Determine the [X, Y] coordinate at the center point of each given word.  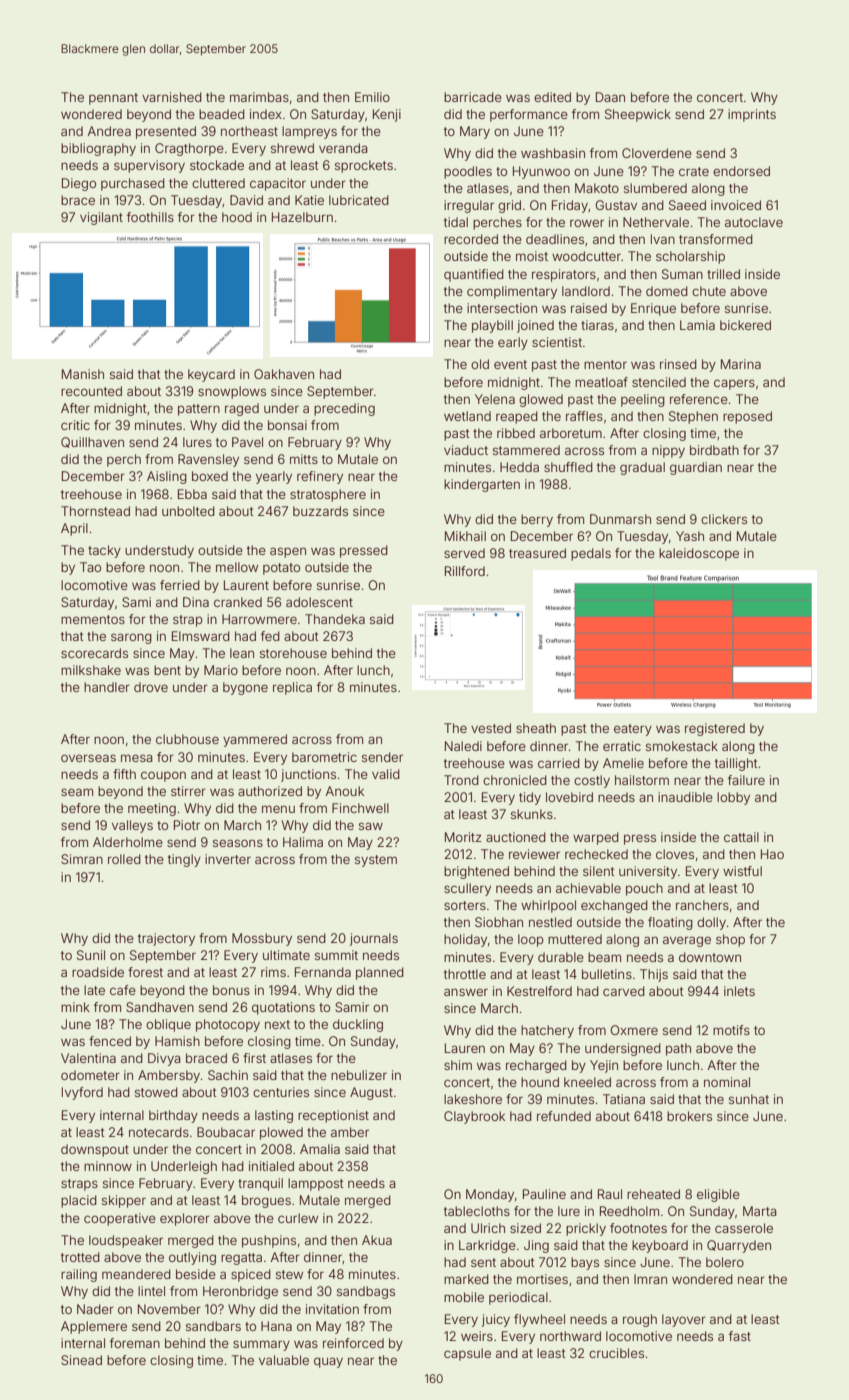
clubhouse [187, 739]
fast [740, 1336]
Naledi [463, 746]
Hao [772, 854]
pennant [113, 99]
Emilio [372, 97]
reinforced [353, 1343]
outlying [192, 1258]
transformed [716, 239]
